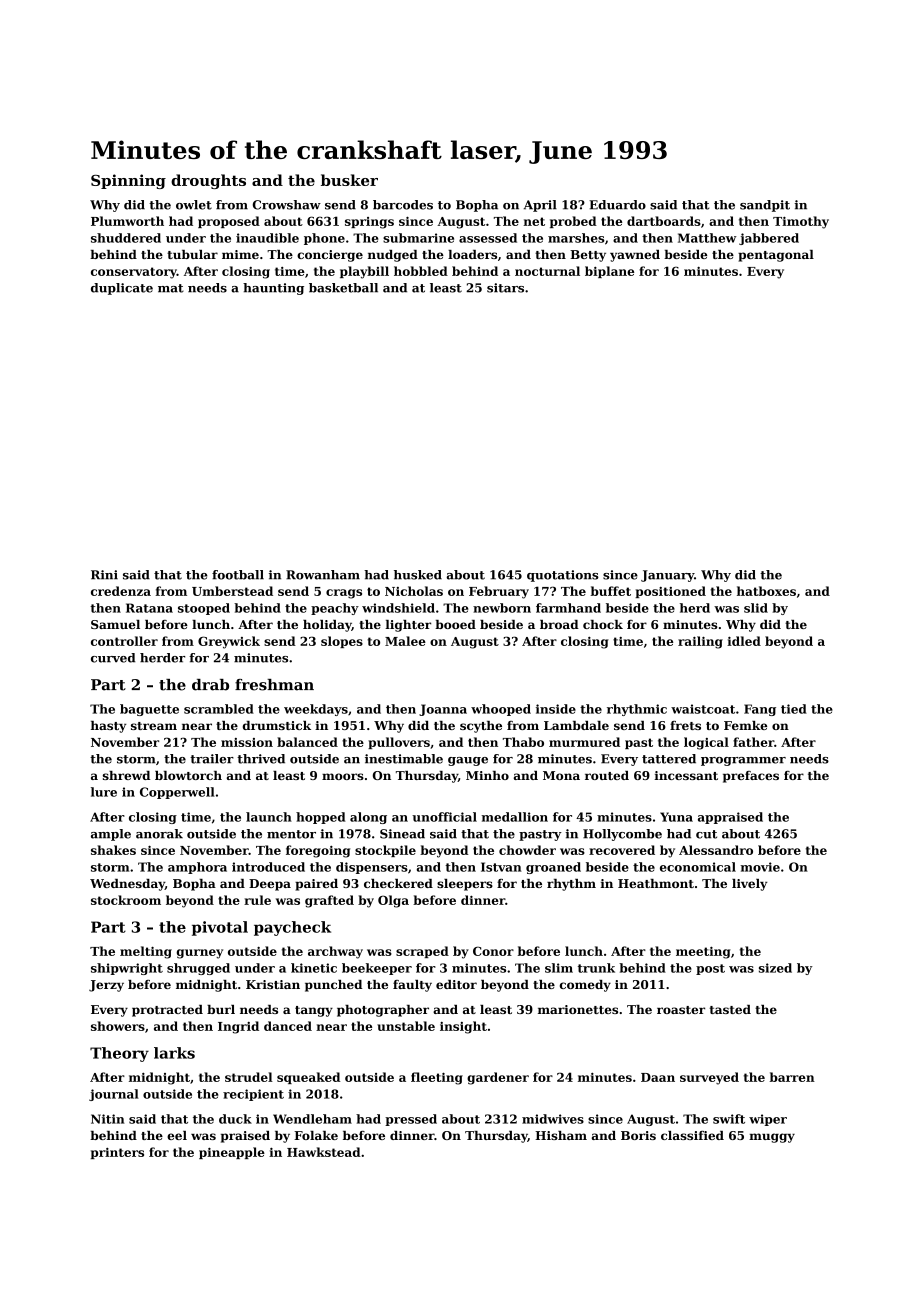  Describe the element at coordinates (487, 775) in the image. I see `Minho` at that location.
